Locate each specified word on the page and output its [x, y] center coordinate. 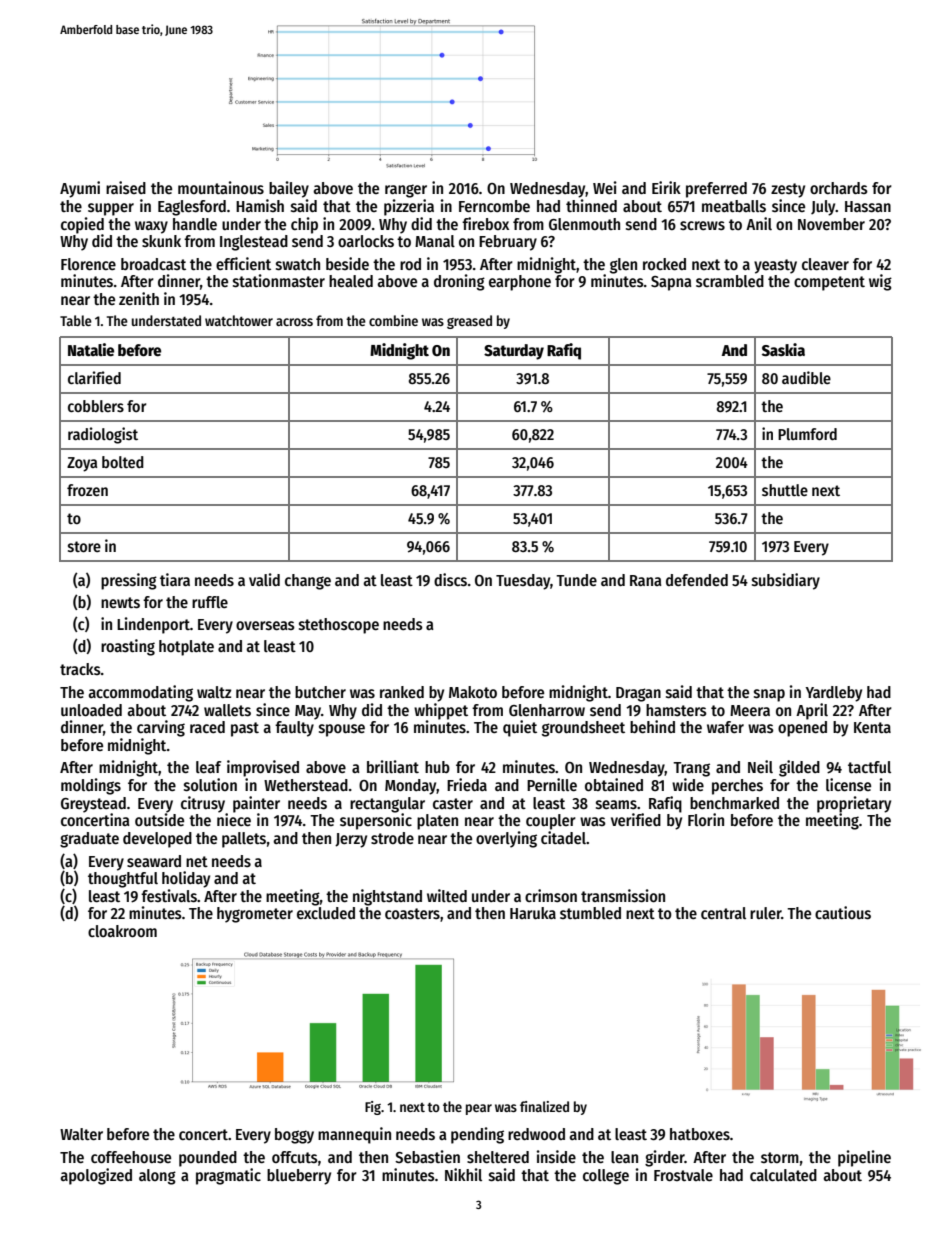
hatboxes [700, 1134]
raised [126, 187]
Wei [605, 187]
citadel [563, 837]
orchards [839, 188]
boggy [294, 1136]
